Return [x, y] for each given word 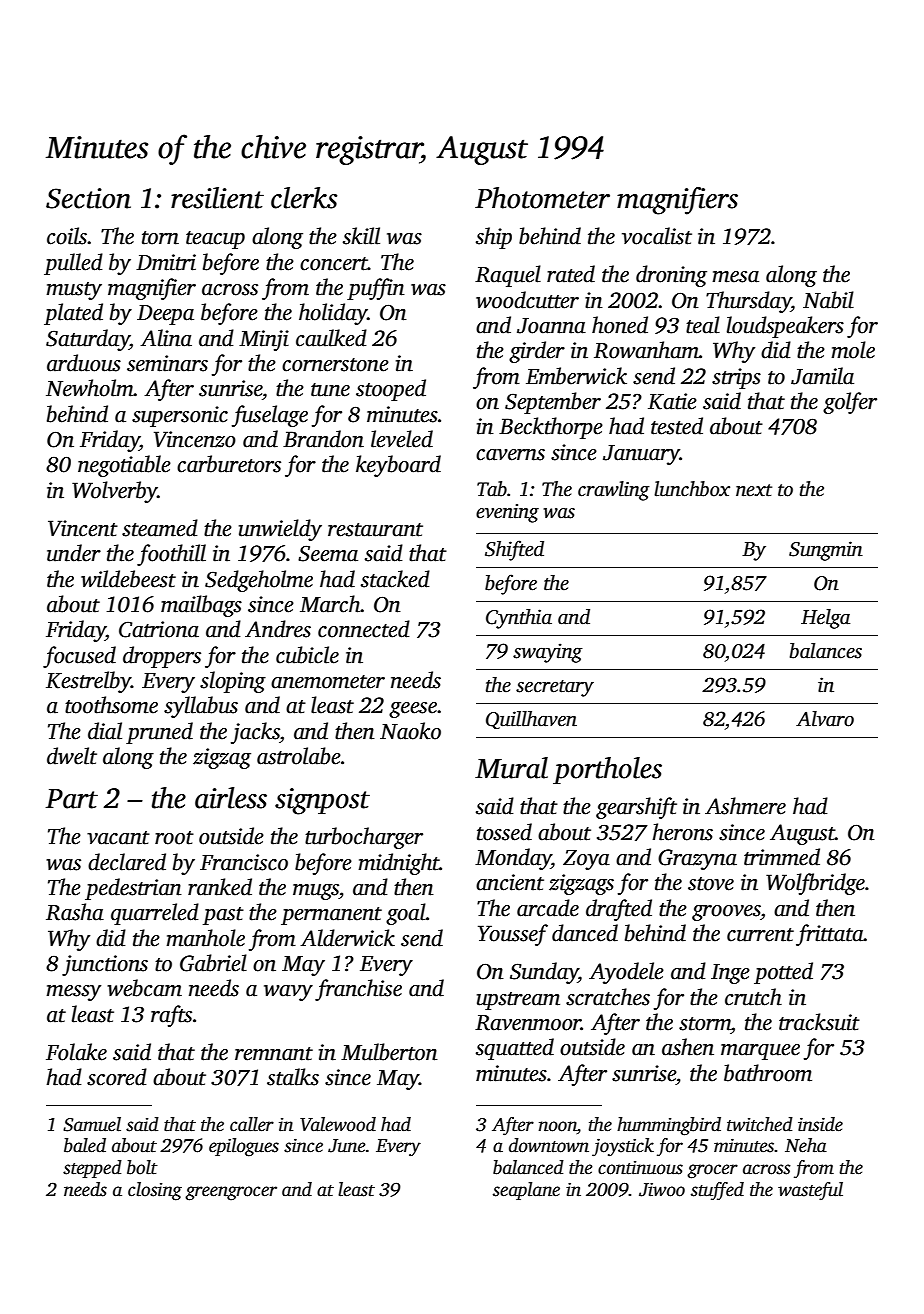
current [760, 935]
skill [361, 236]
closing [155, 1191]
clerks [304, 198]
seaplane [526, 1191]
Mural [511, 768]
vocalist [657, 236]
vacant [118, 838]
